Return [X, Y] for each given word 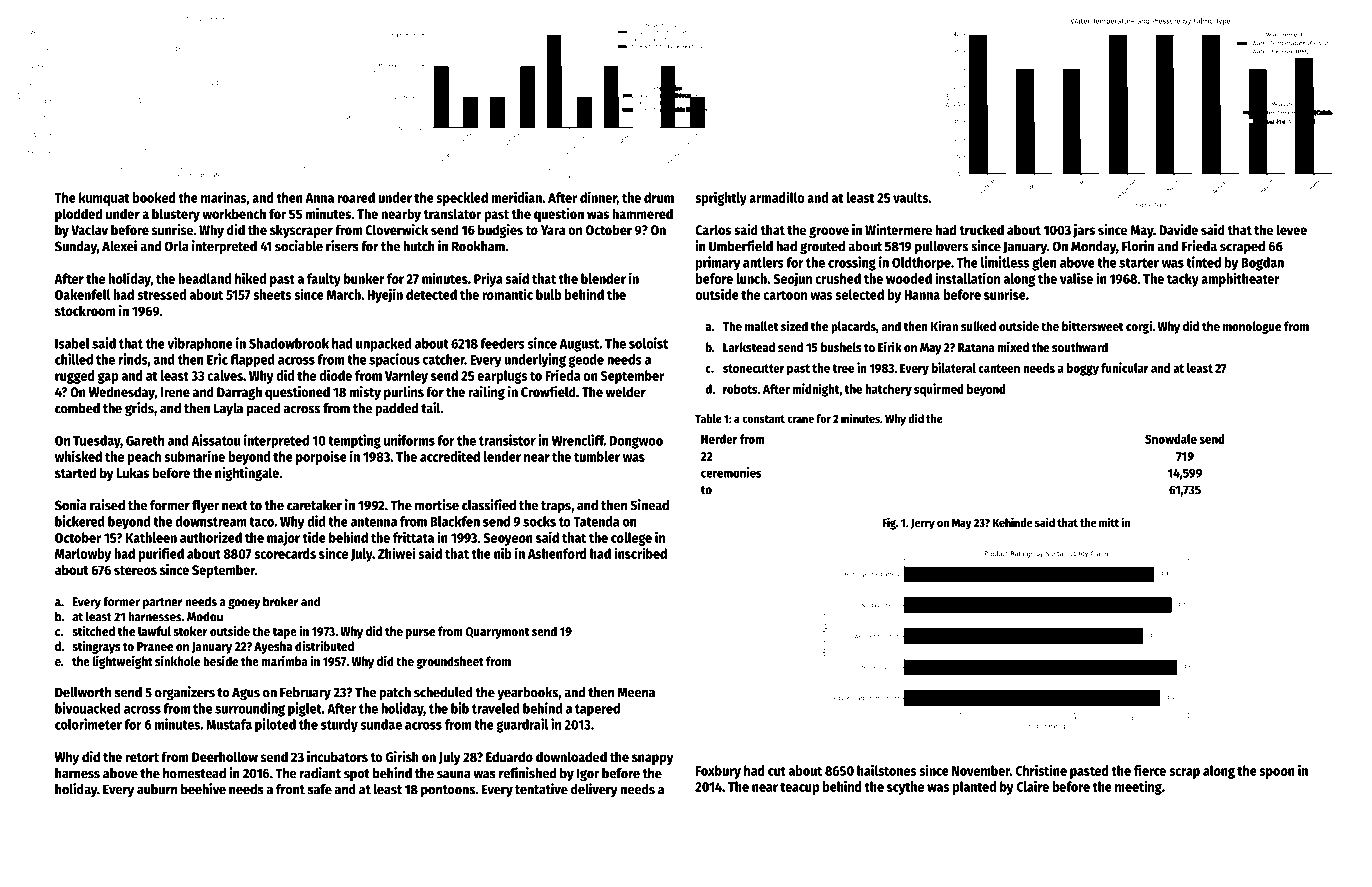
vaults [910, 197]
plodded [78, 215]
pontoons [448, 791]
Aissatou [216, 440]
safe [319, 789]
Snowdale [1171, 439]
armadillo [777, 197]
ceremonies [731, 472]
